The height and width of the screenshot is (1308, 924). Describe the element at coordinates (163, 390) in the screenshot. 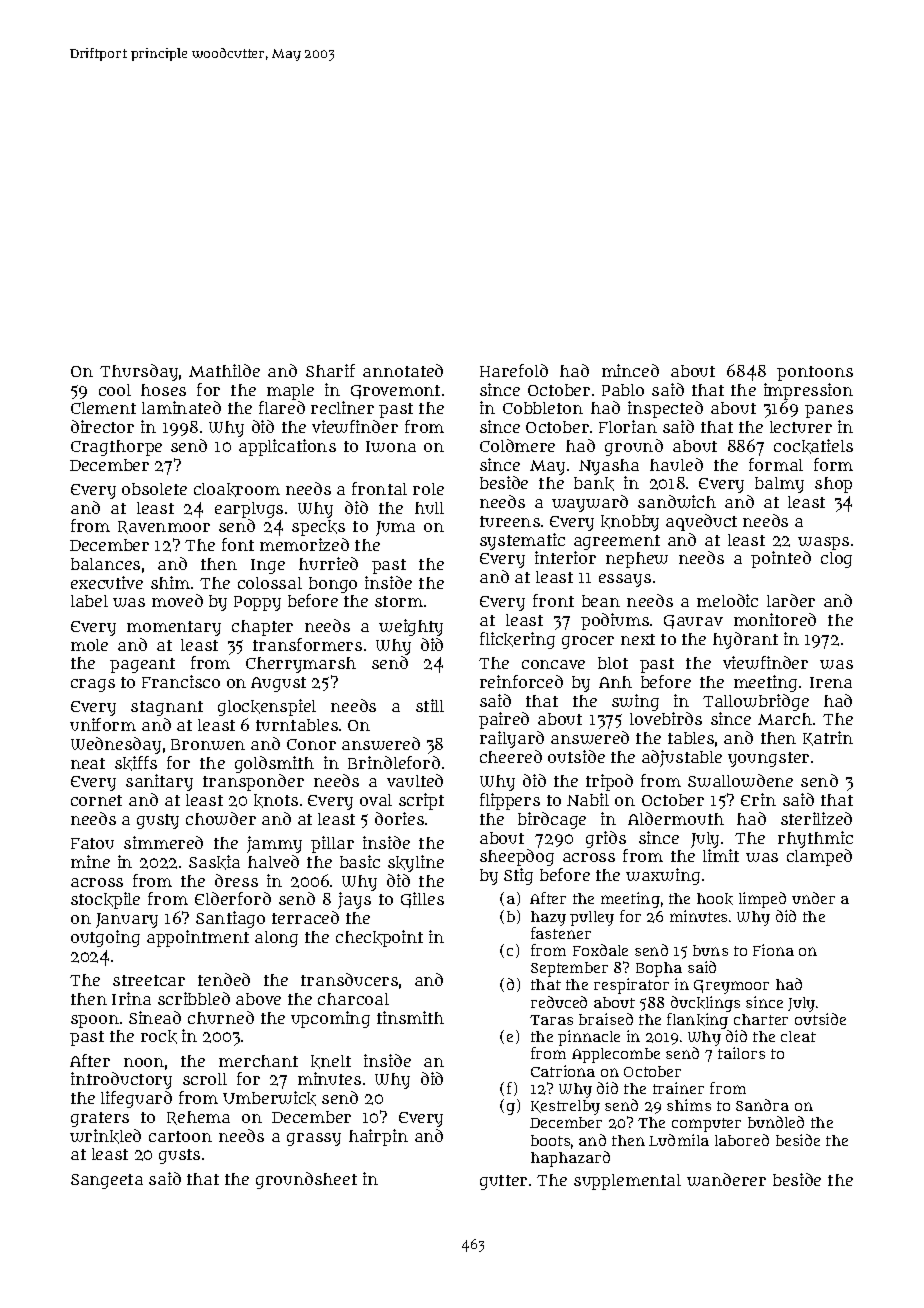

I see `hoses` at that location.
